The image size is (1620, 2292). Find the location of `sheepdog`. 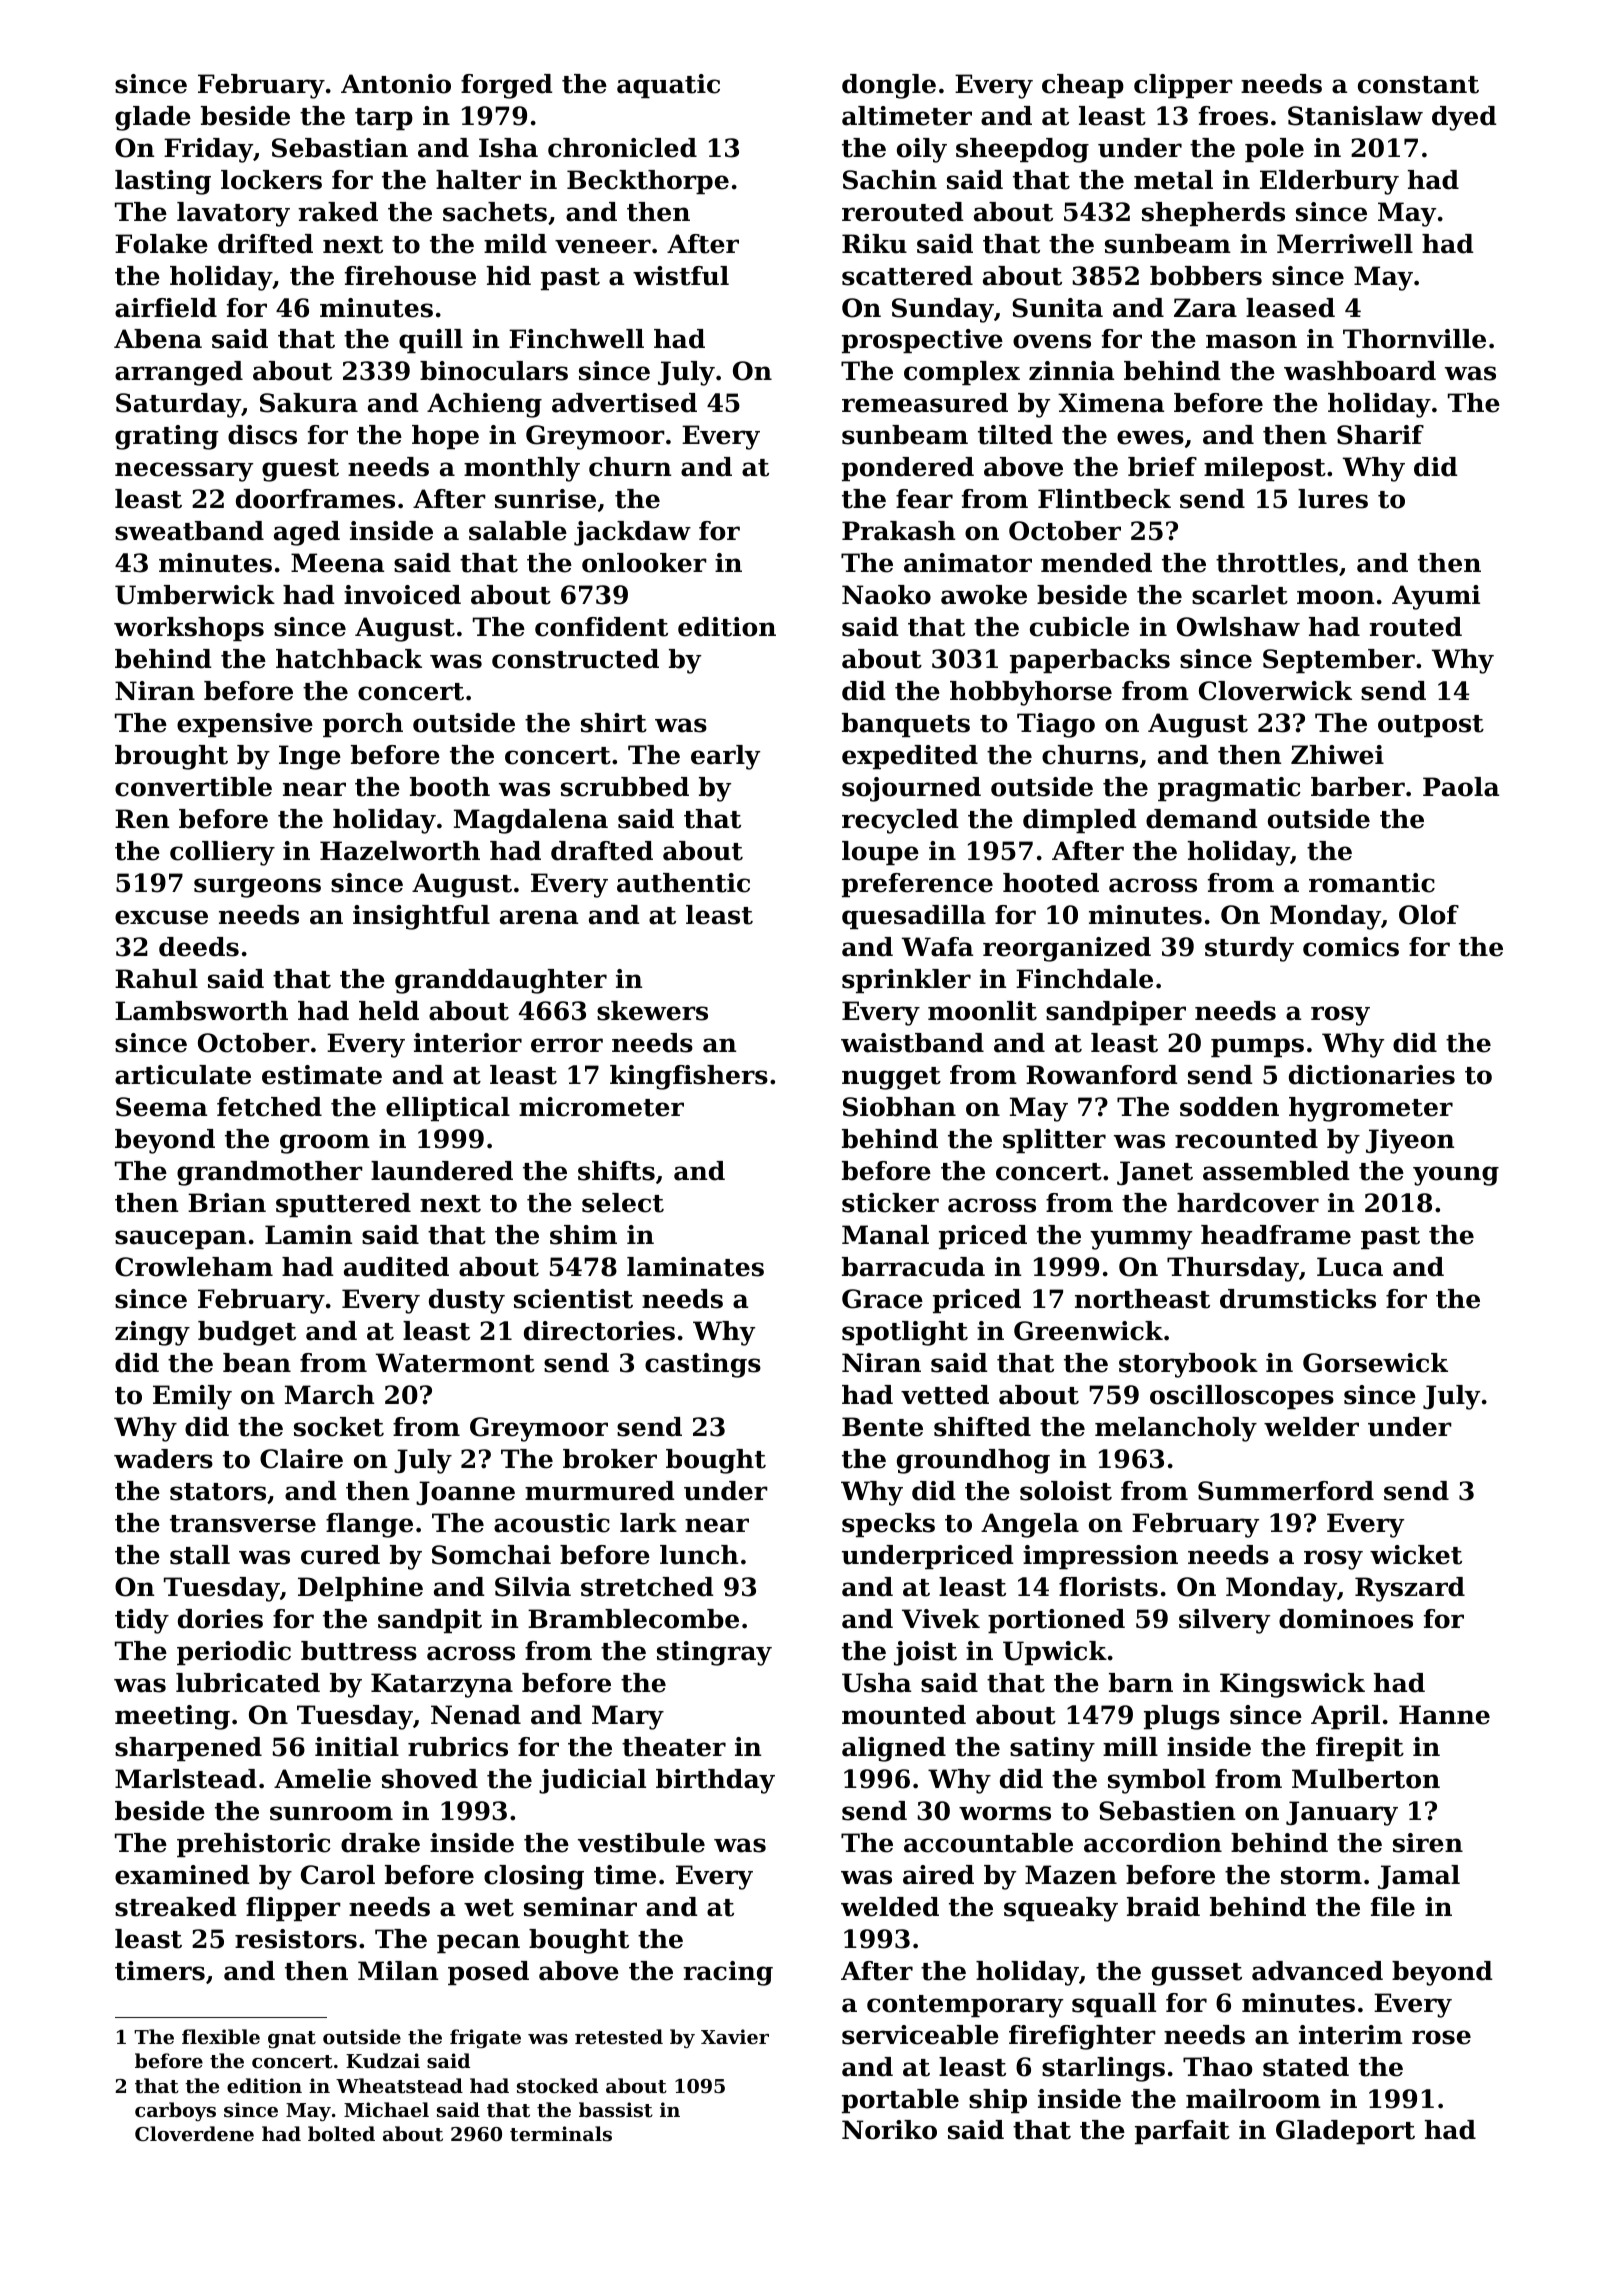

sheepdog is located at coordinates (1022, 150).
